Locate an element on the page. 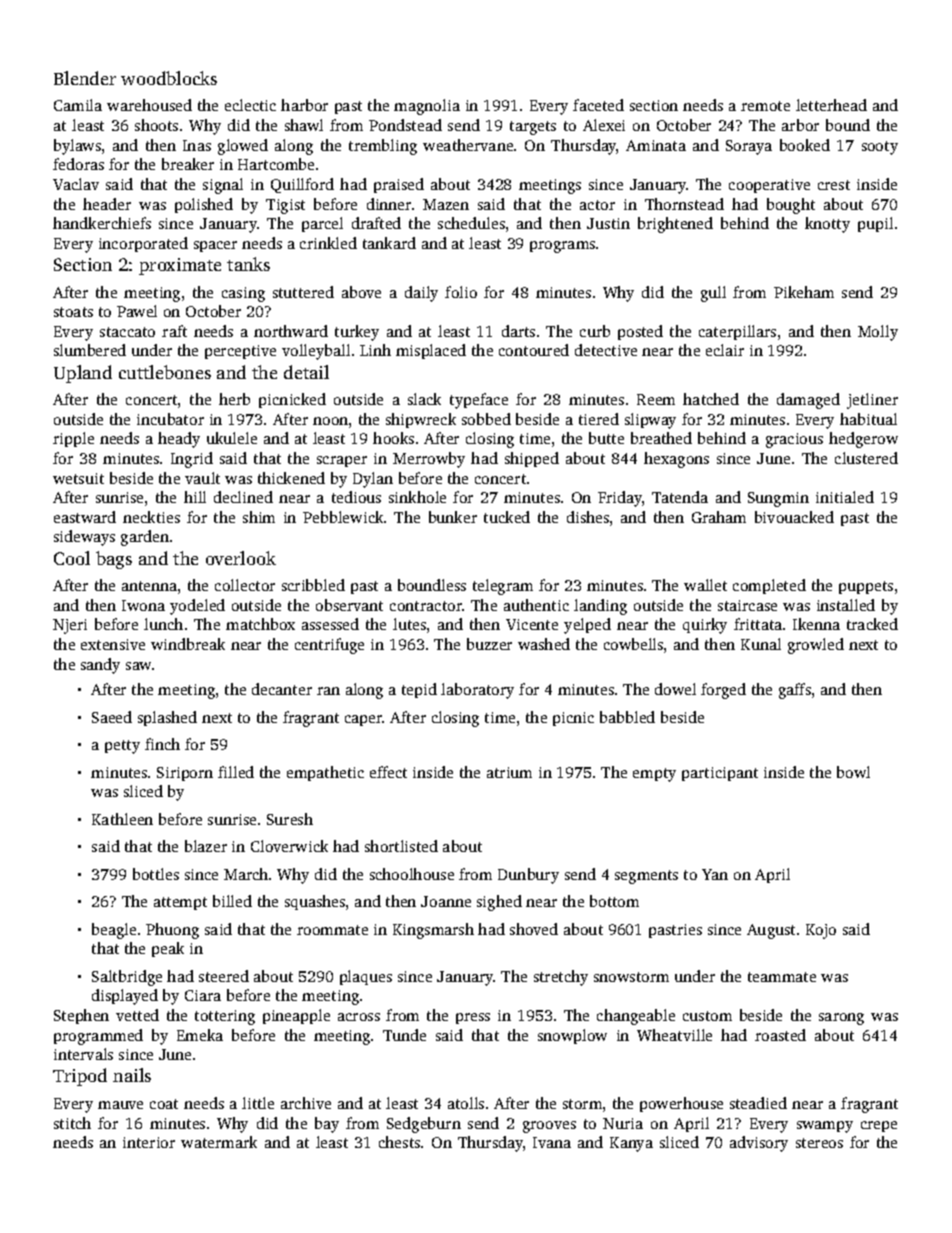 This page has width=952, height=1233. Camila is located at coordinates (78, 105).
